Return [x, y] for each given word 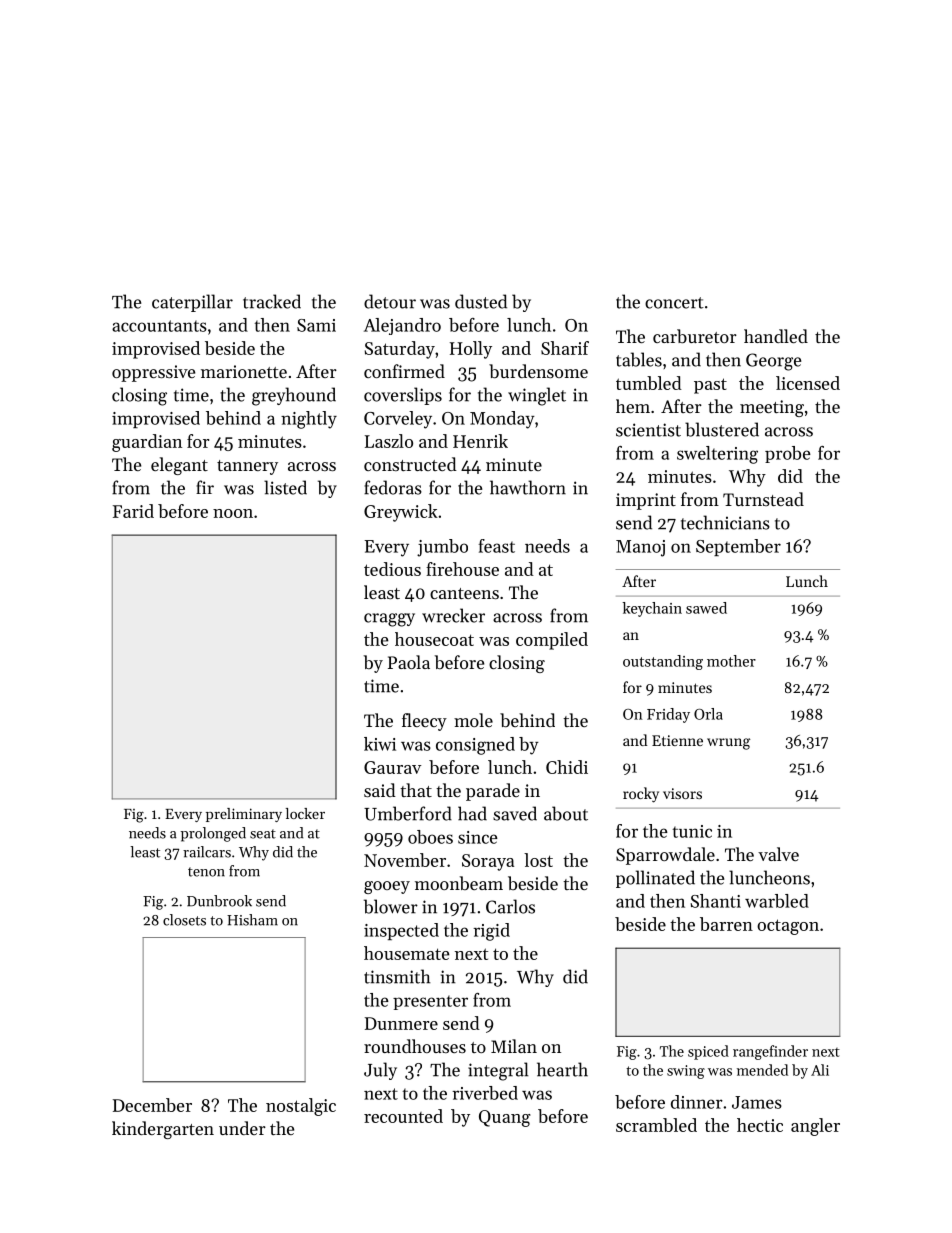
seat [263, 834]
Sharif [565, 348]
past [710, 386]
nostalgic [301, 1107]
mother [731, 661]
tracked [272, 301]
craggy [389, 620]
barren [726, 924]
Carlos [510, 906]
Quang [505, 1118]
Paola [409, 662]
